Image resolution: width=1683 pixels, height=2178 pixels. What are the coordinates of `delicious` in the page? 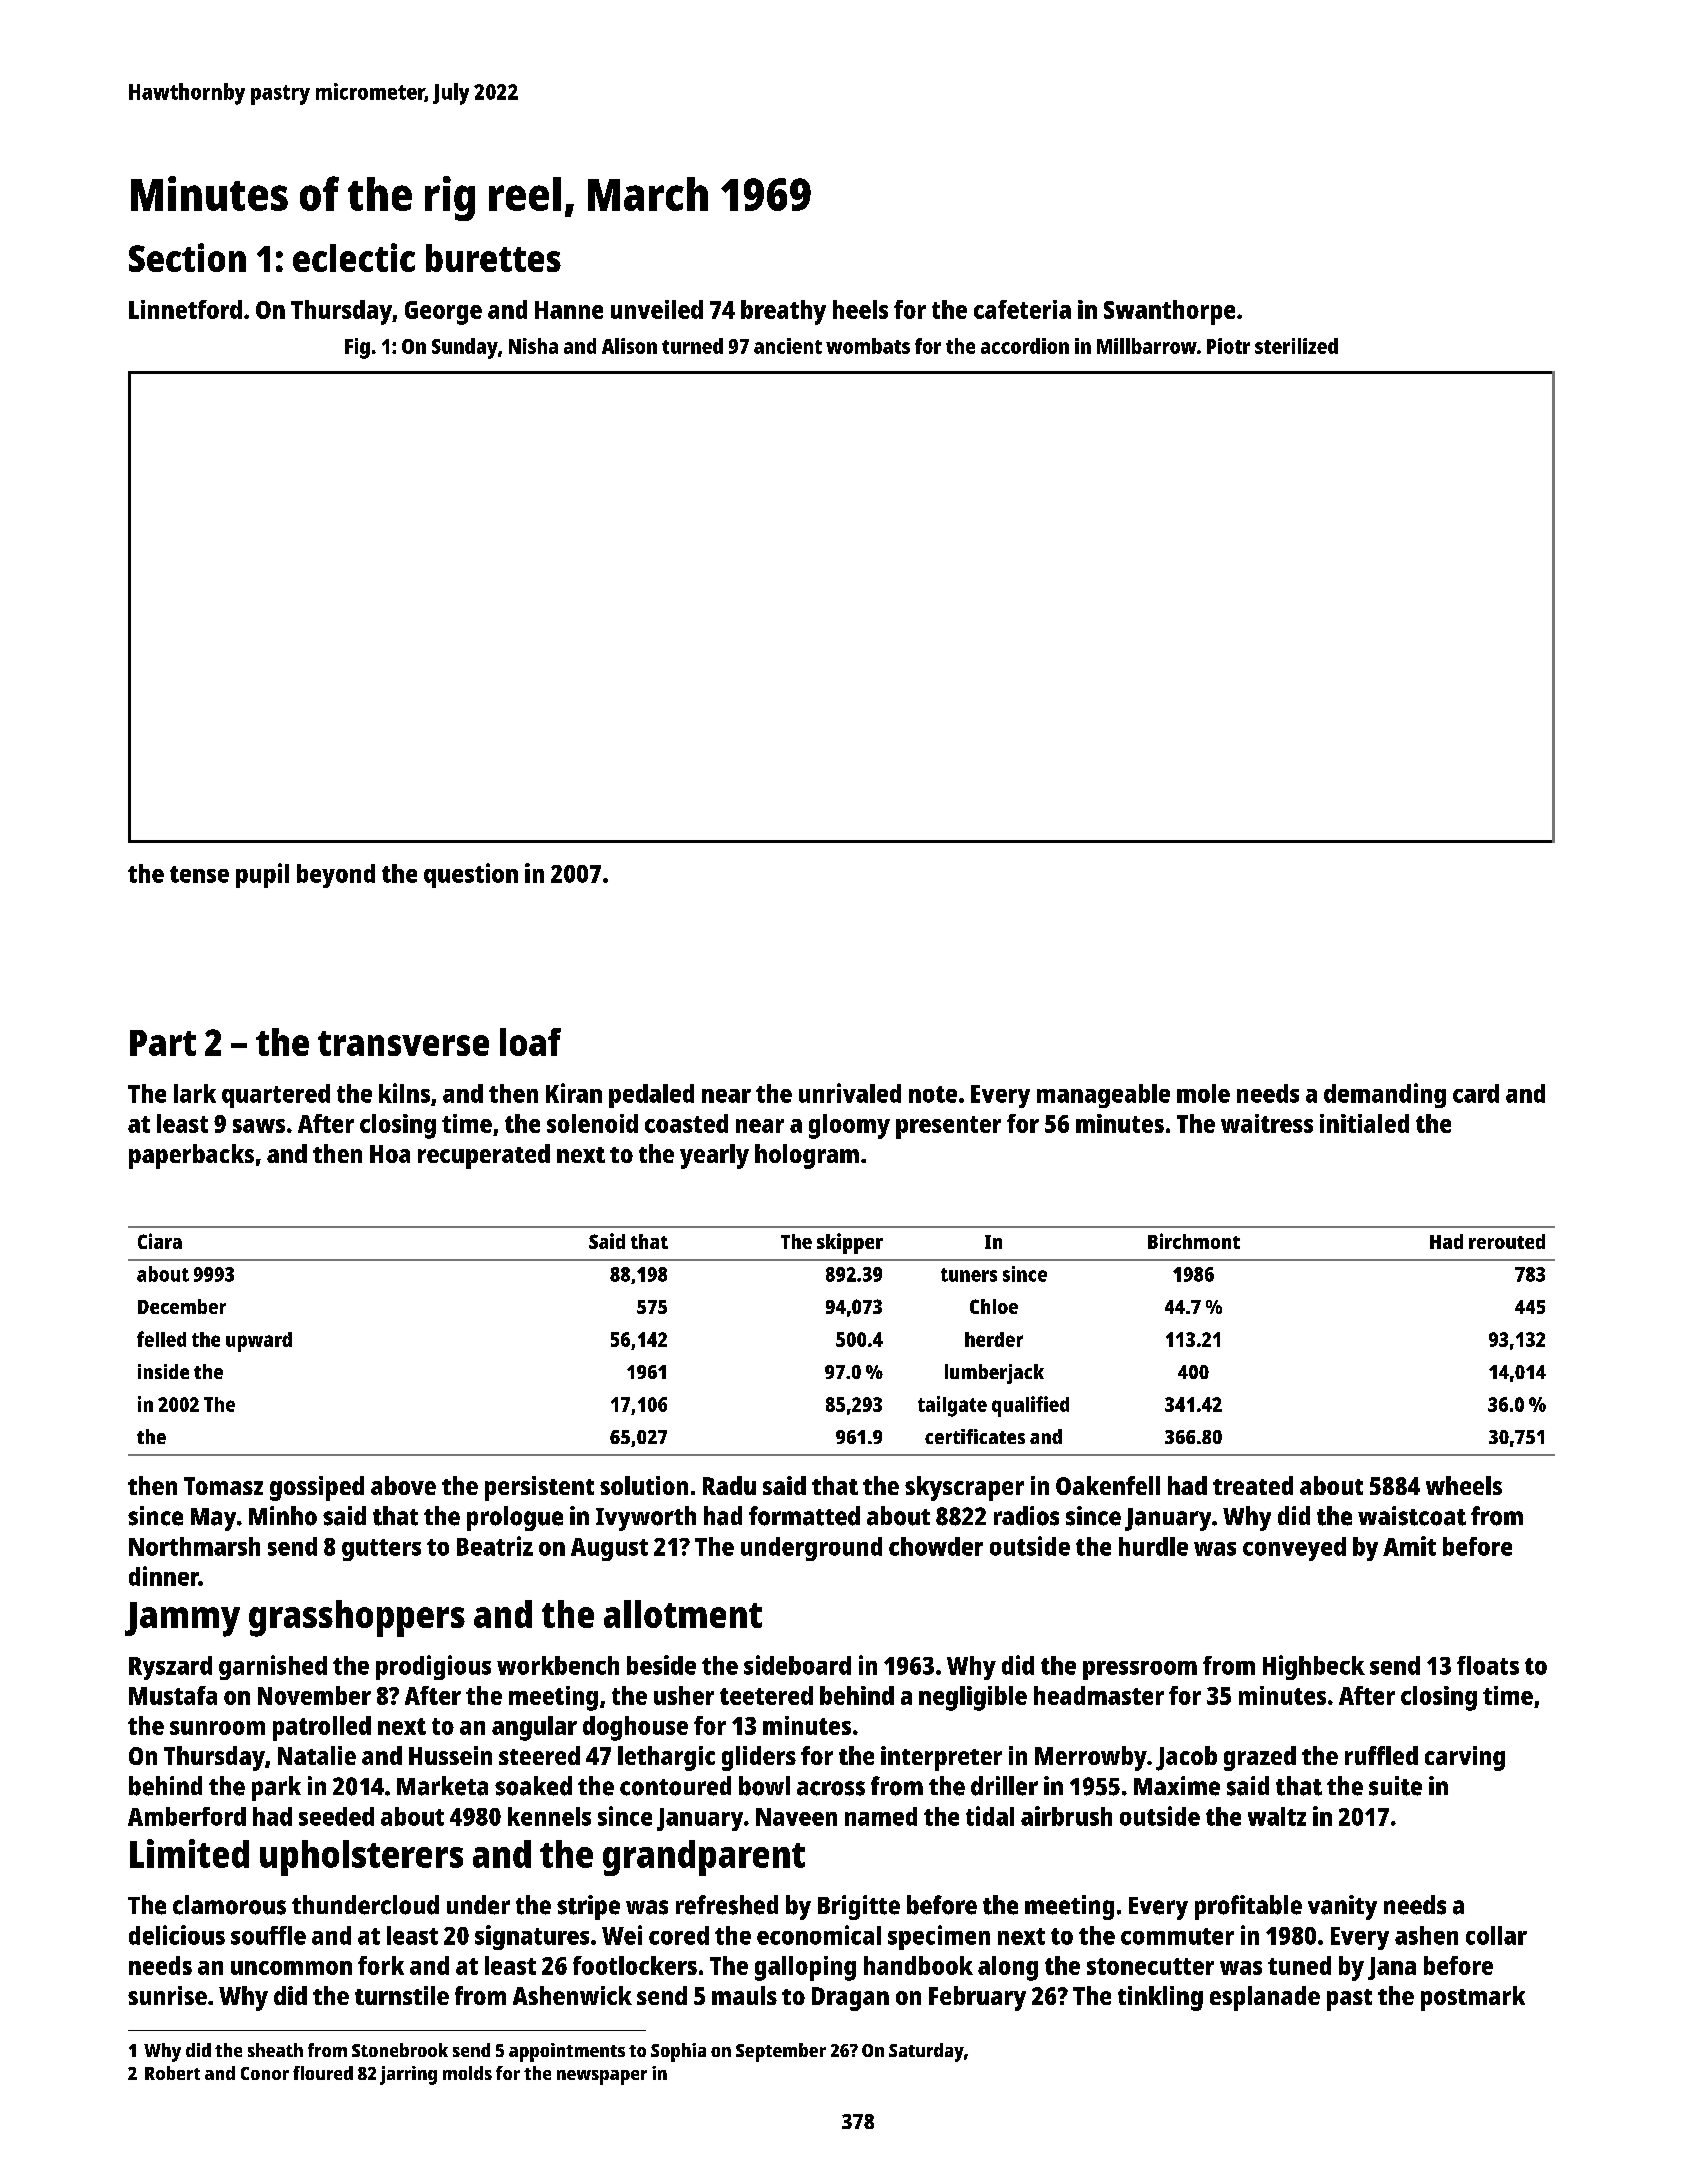 It's located at (177, 1935).
